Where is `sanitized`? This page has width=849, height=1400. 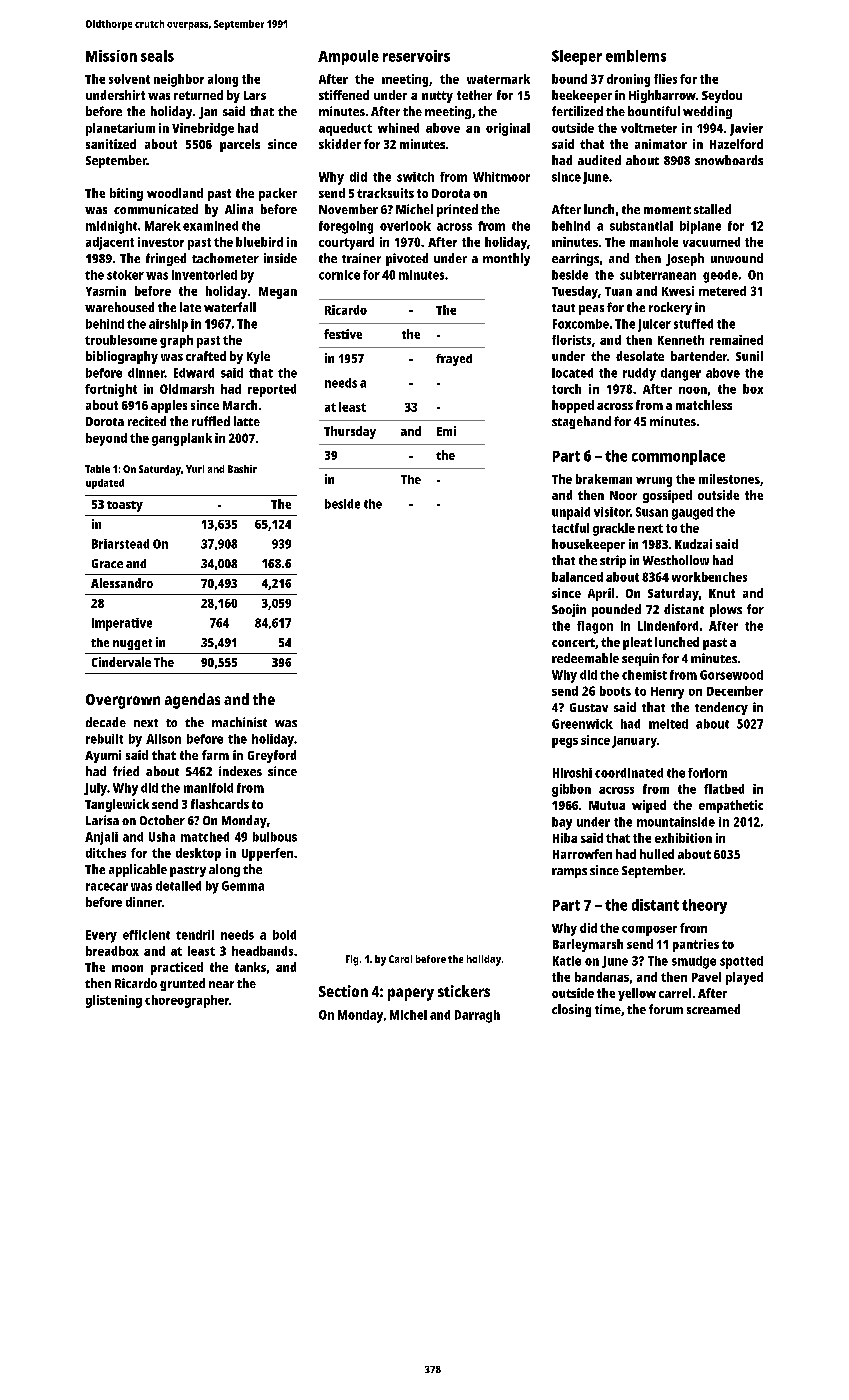 sanitized is located at coordinates (111, 144).
